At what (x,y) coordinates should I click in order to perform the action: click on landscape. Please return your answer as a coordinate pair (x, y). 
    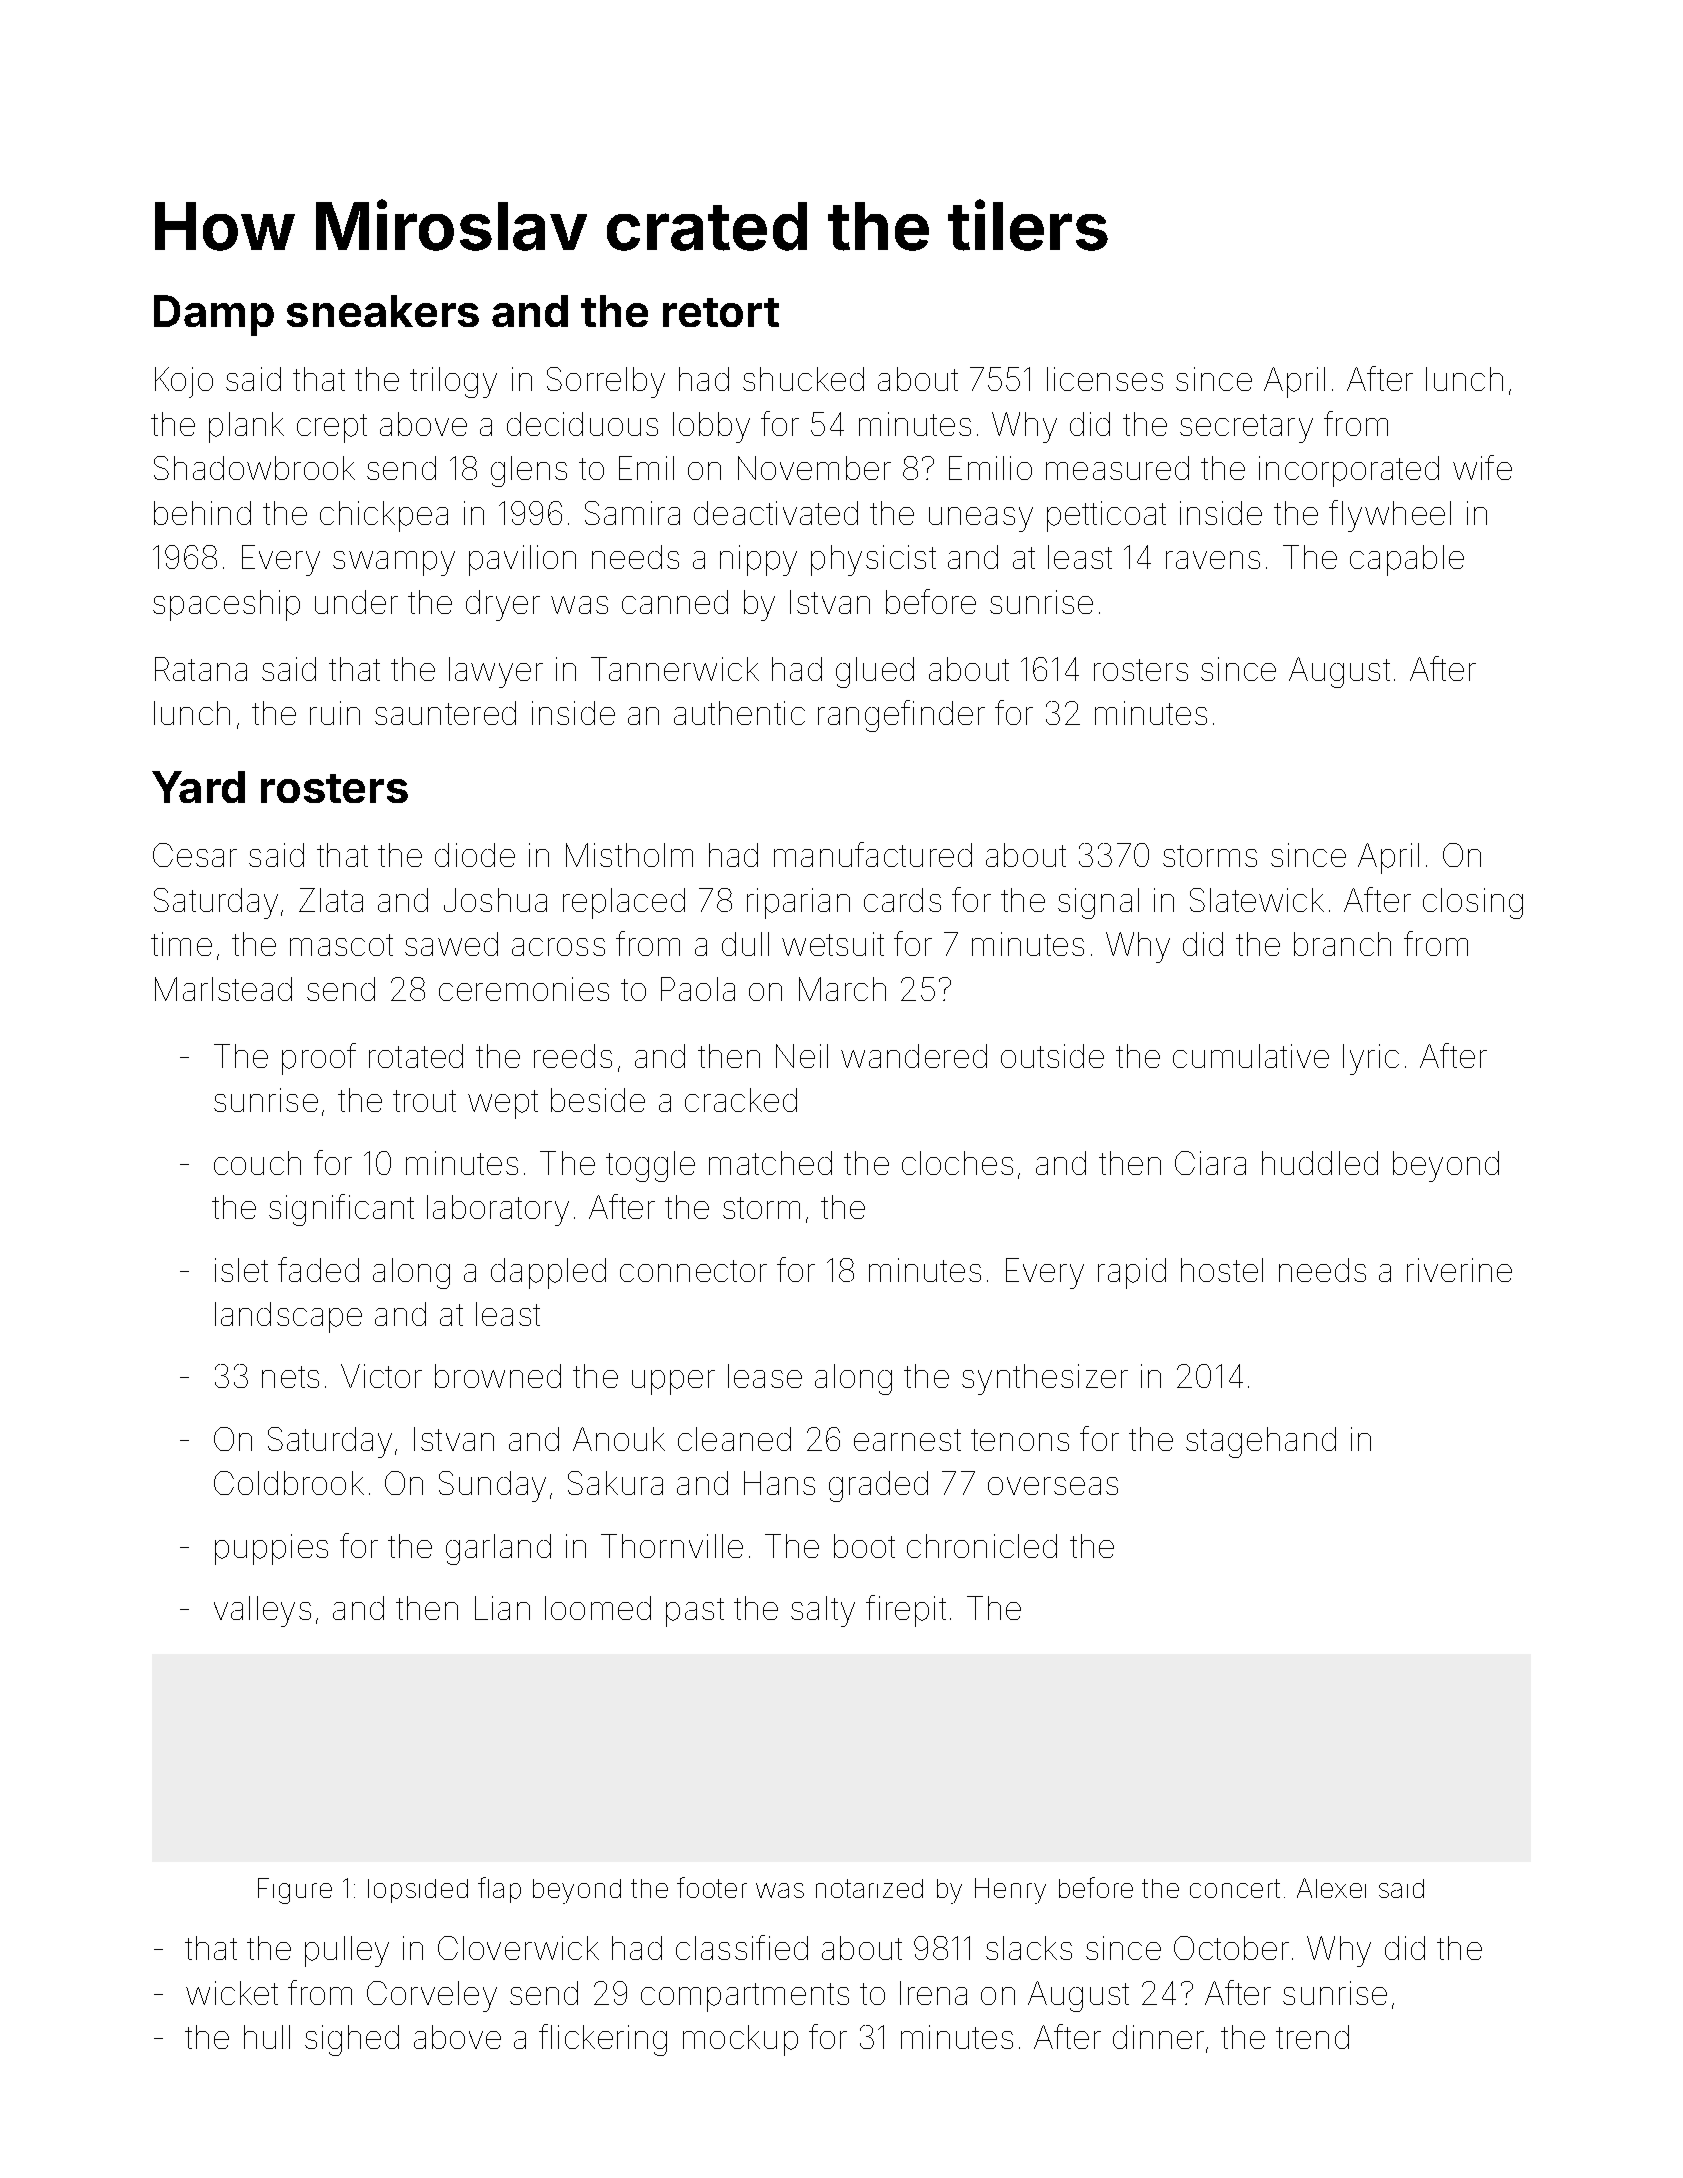
    Looking at the image, I should click on (288, 1317).
